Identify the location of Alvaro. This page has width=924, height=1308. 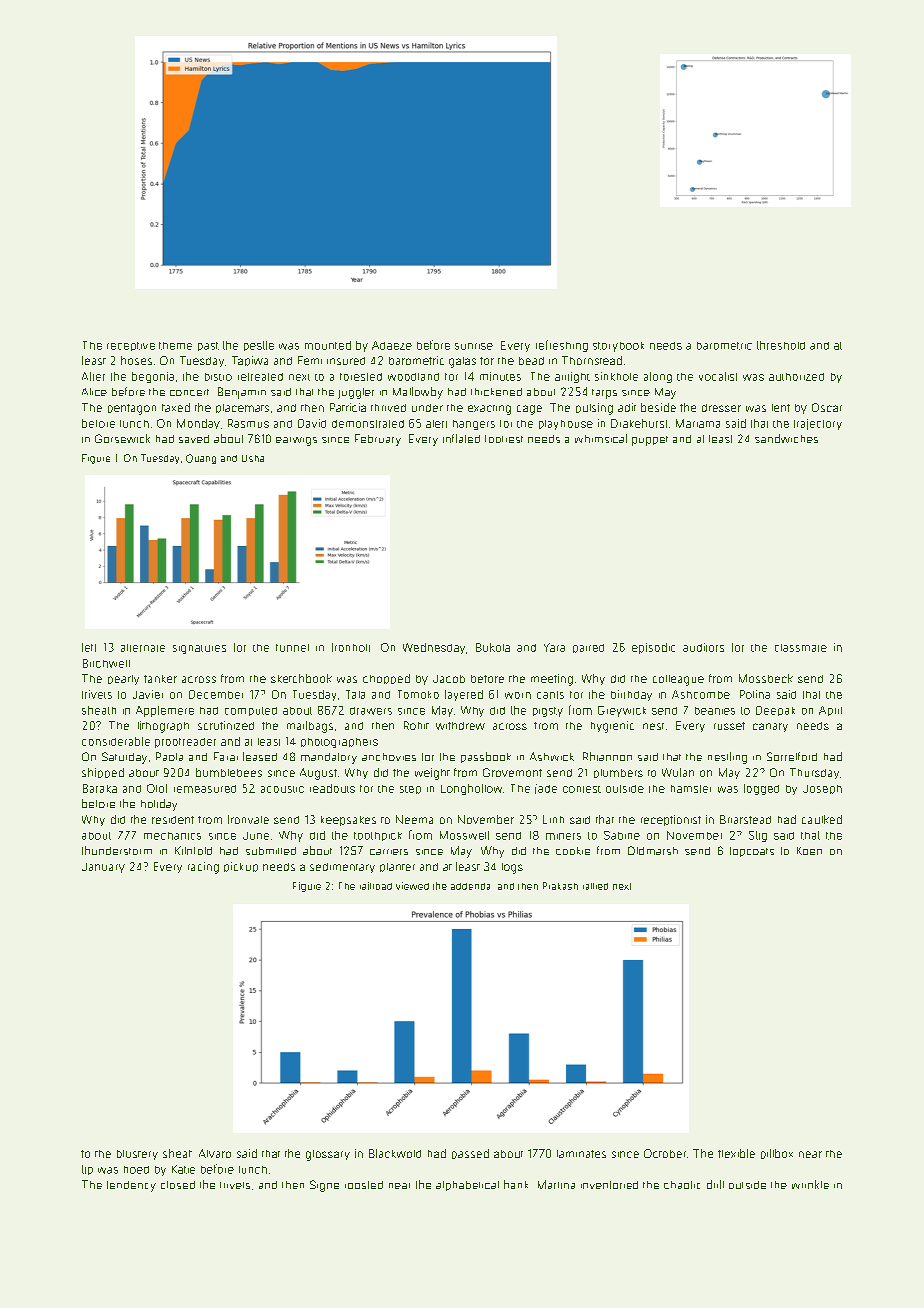
(215, 1153).
